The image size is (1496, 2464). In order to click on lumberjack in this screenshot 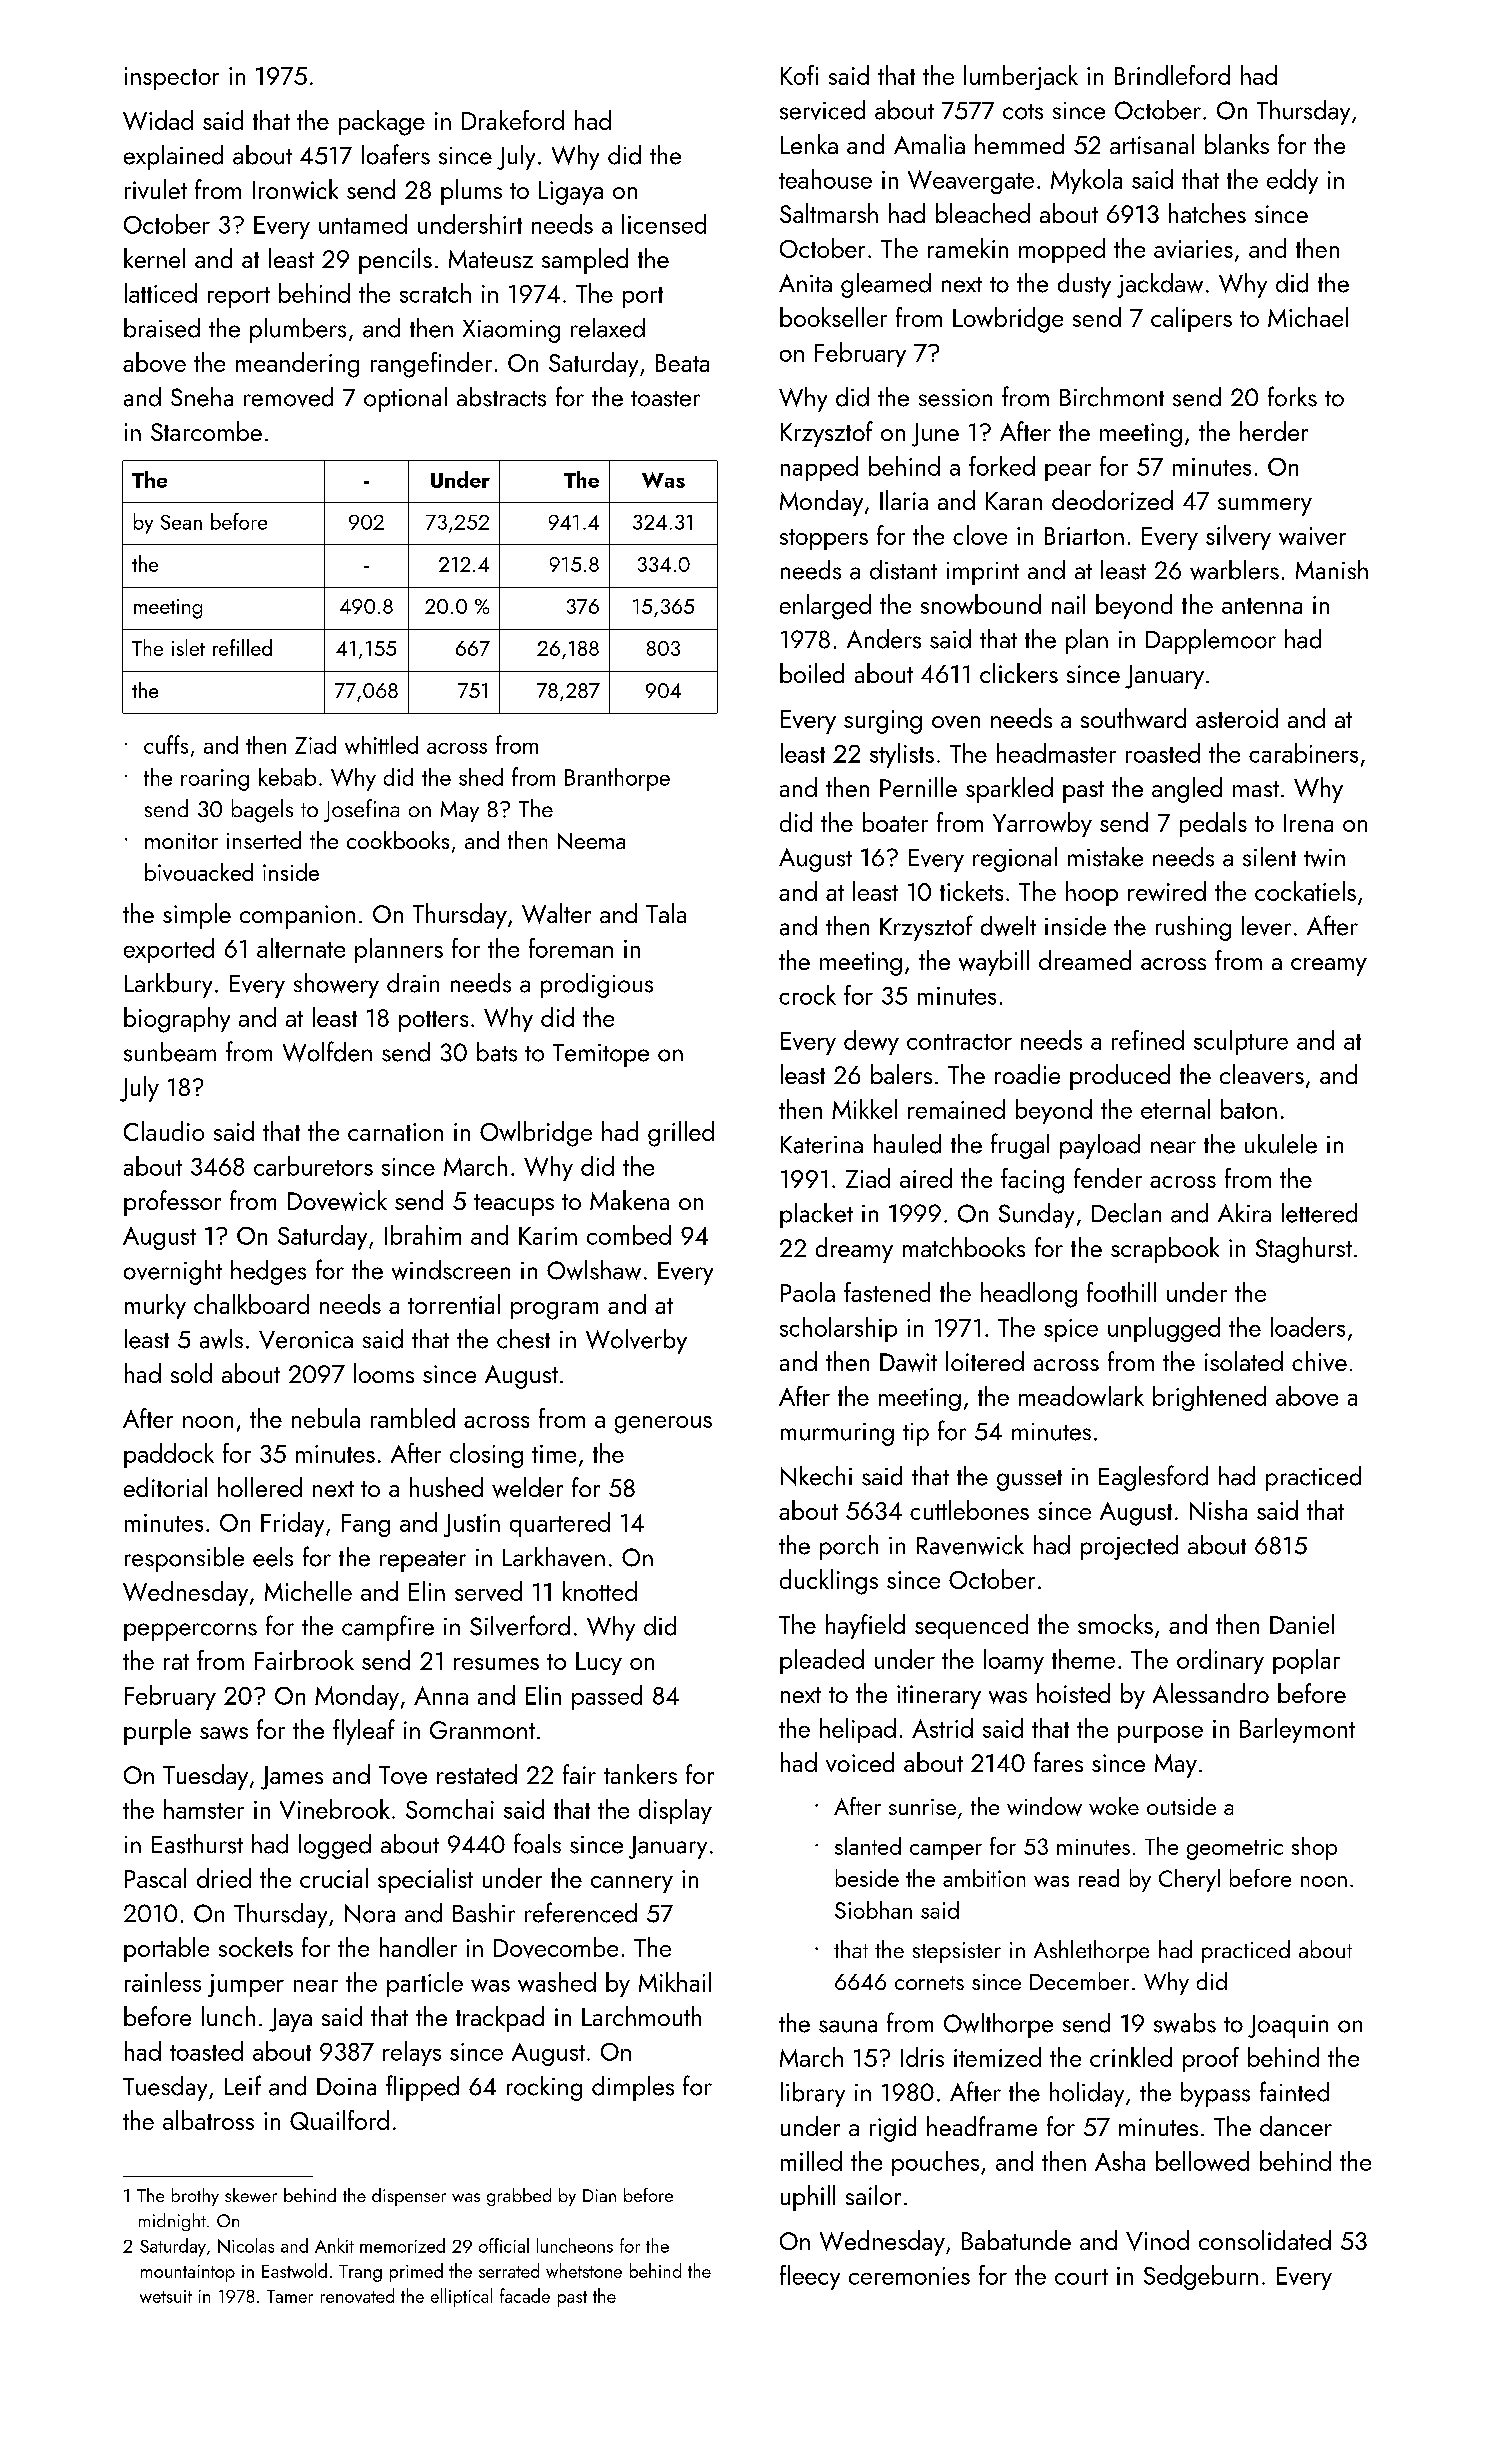, I will do `click(1021, 77)`.
